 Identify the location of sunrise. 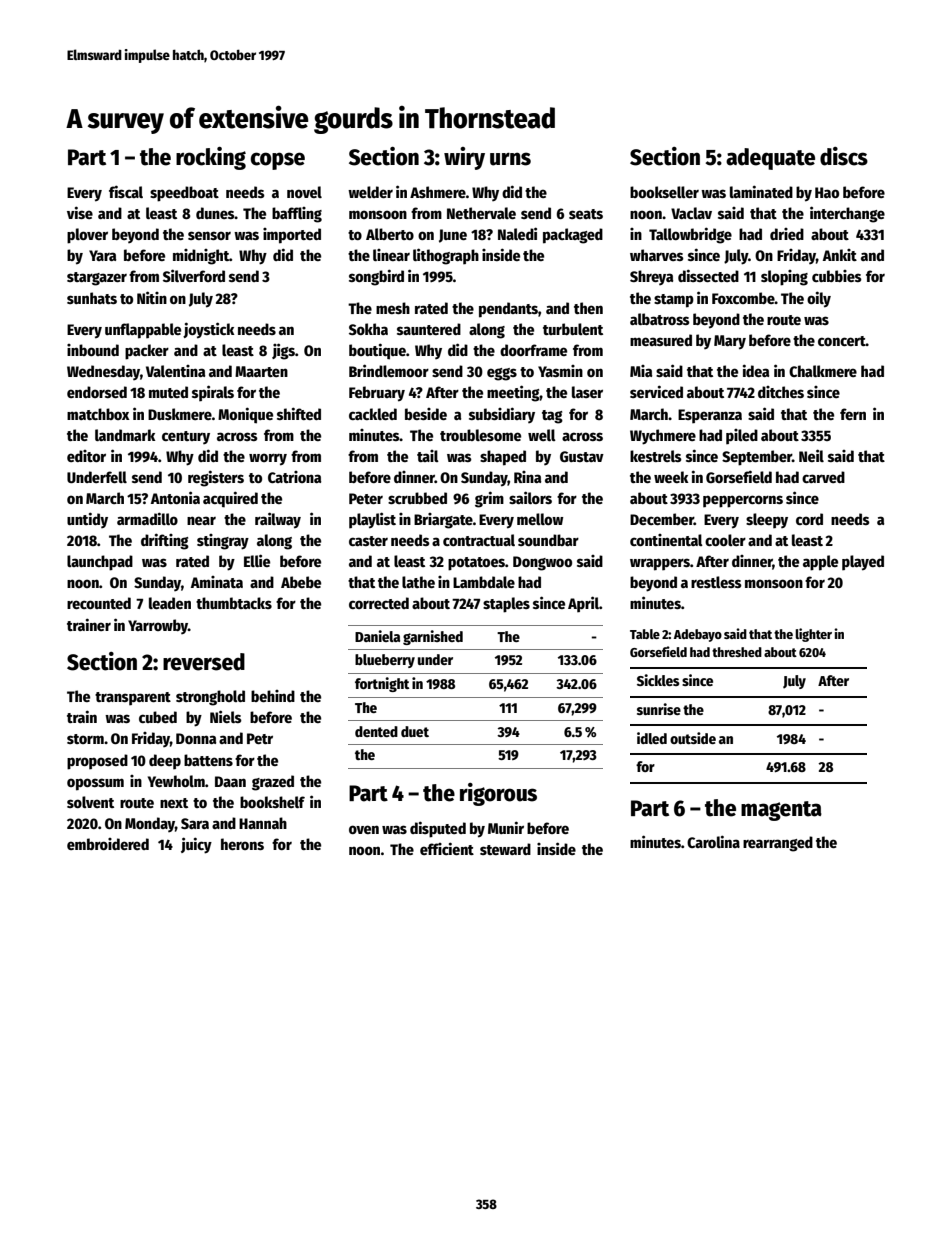
(659, 709).
